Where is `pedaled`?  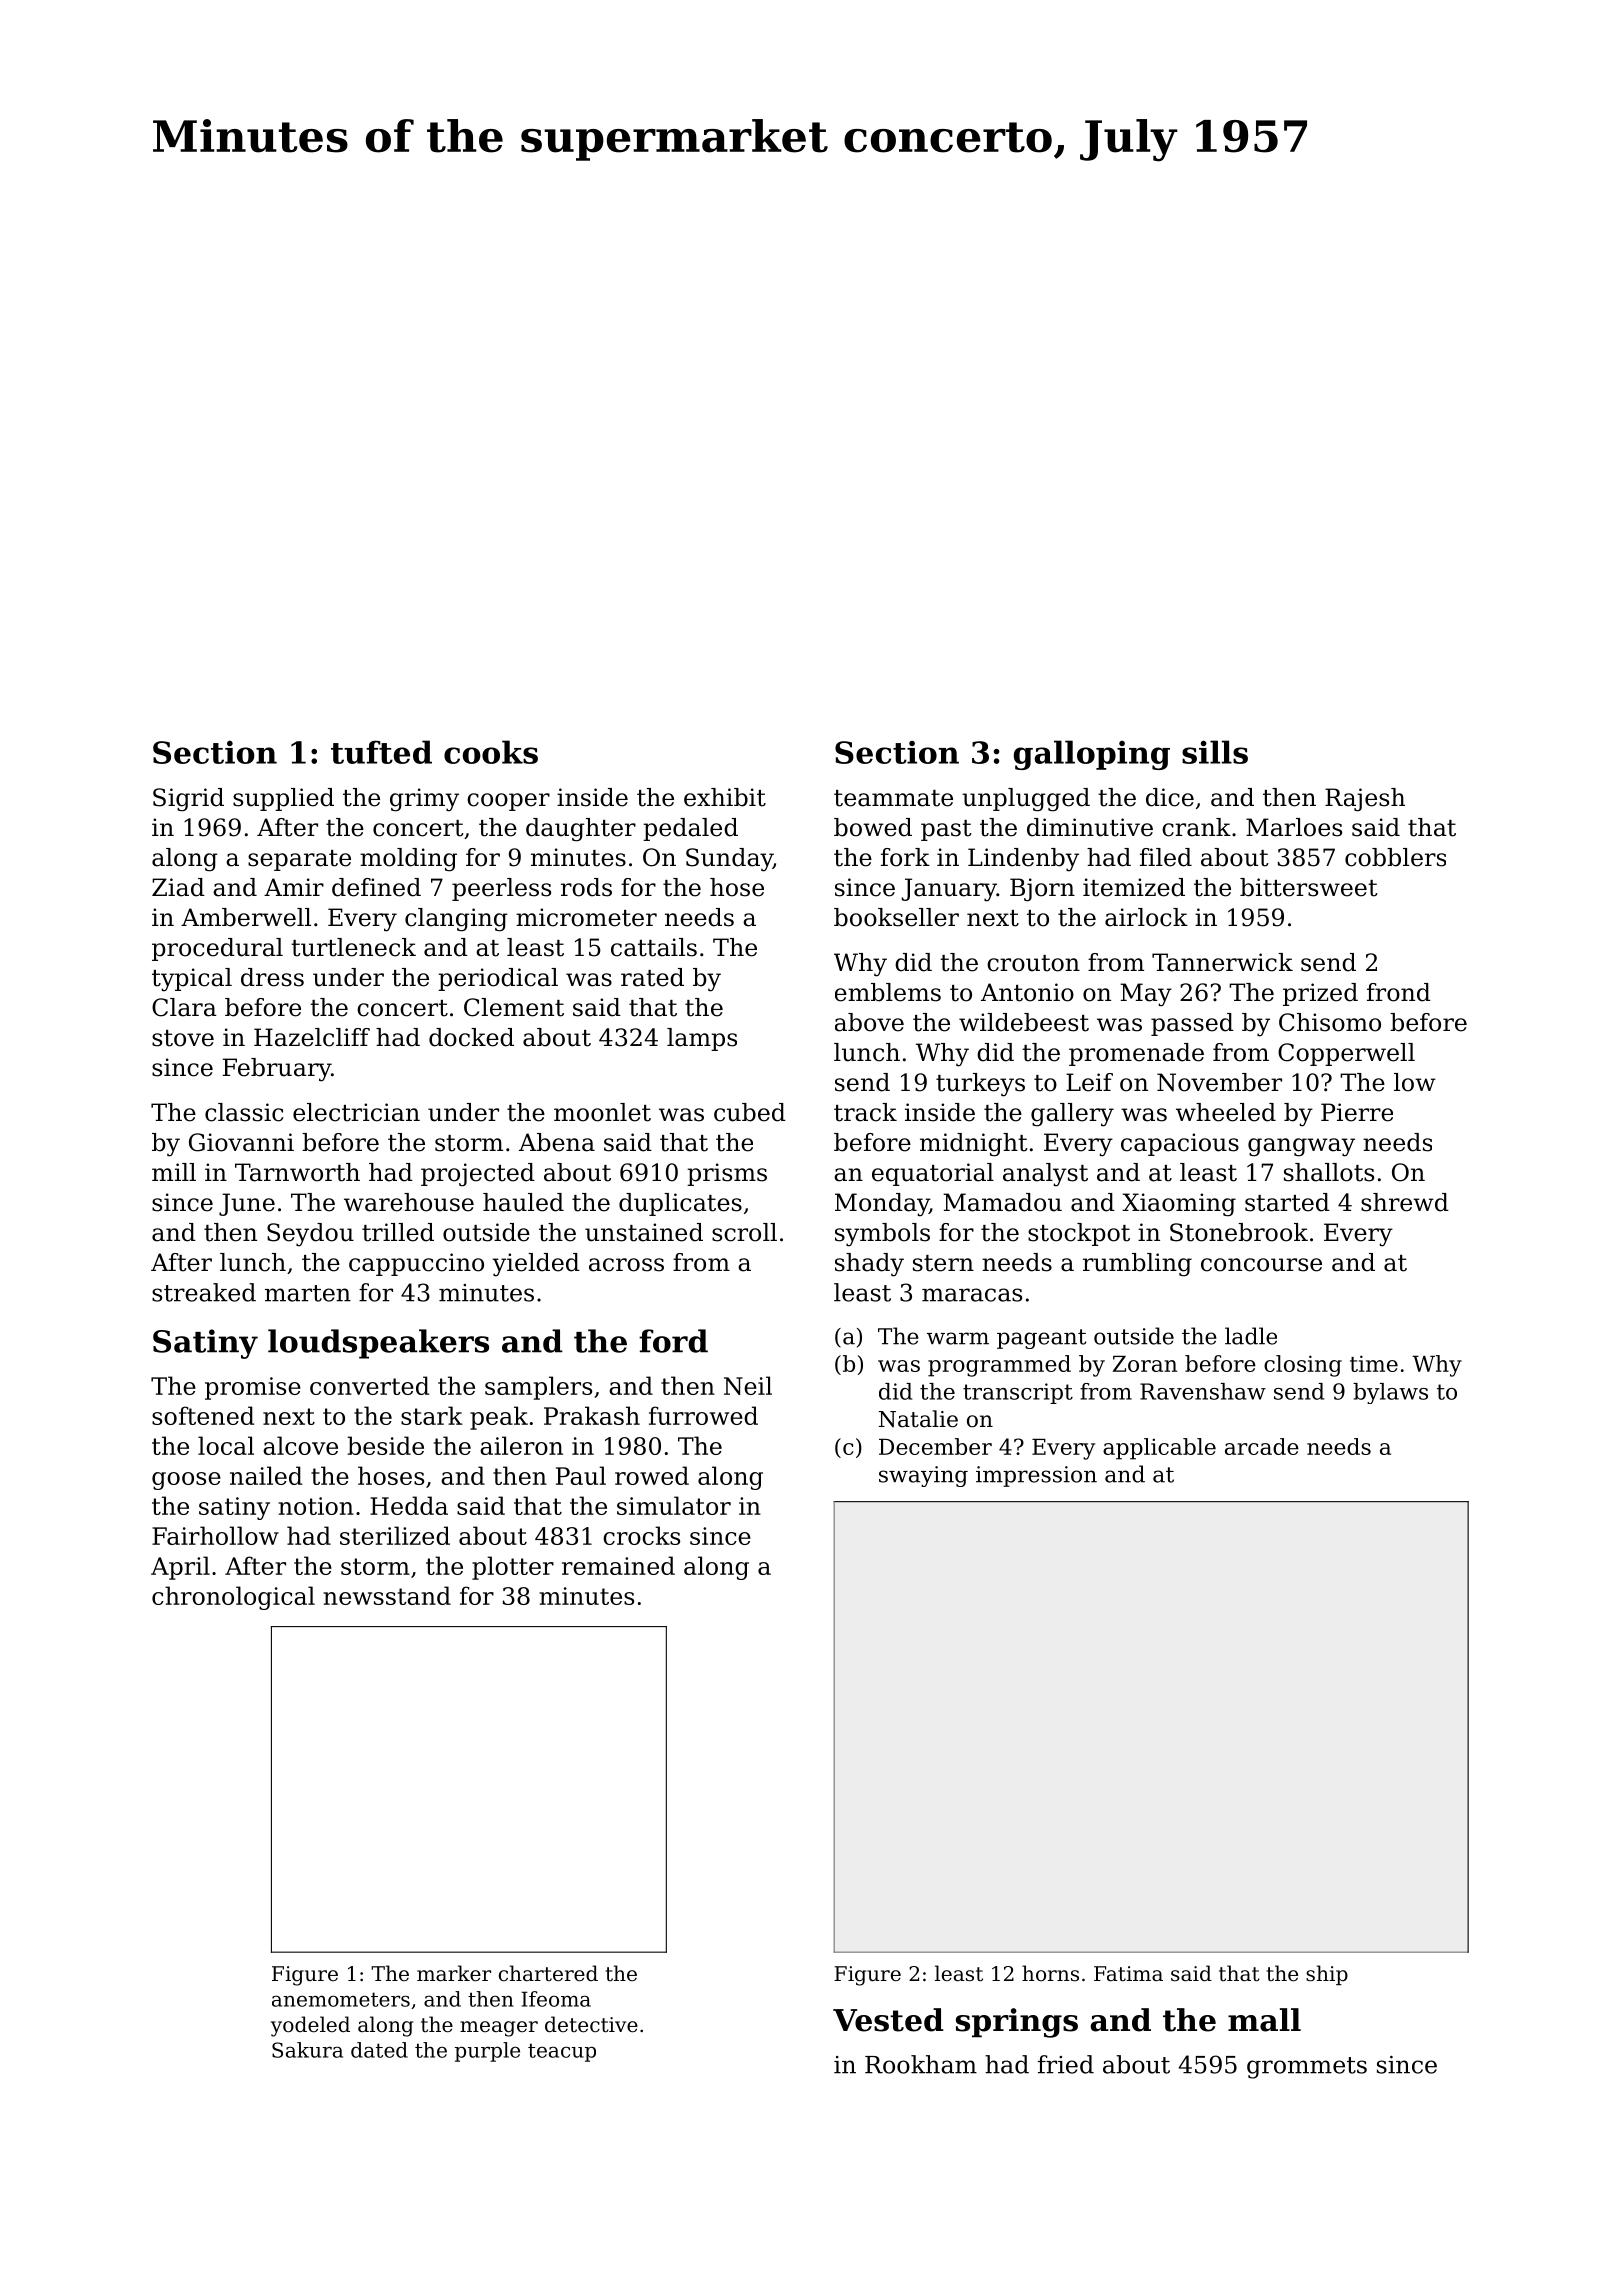
pedaled is located at coordinates (690, 829).
